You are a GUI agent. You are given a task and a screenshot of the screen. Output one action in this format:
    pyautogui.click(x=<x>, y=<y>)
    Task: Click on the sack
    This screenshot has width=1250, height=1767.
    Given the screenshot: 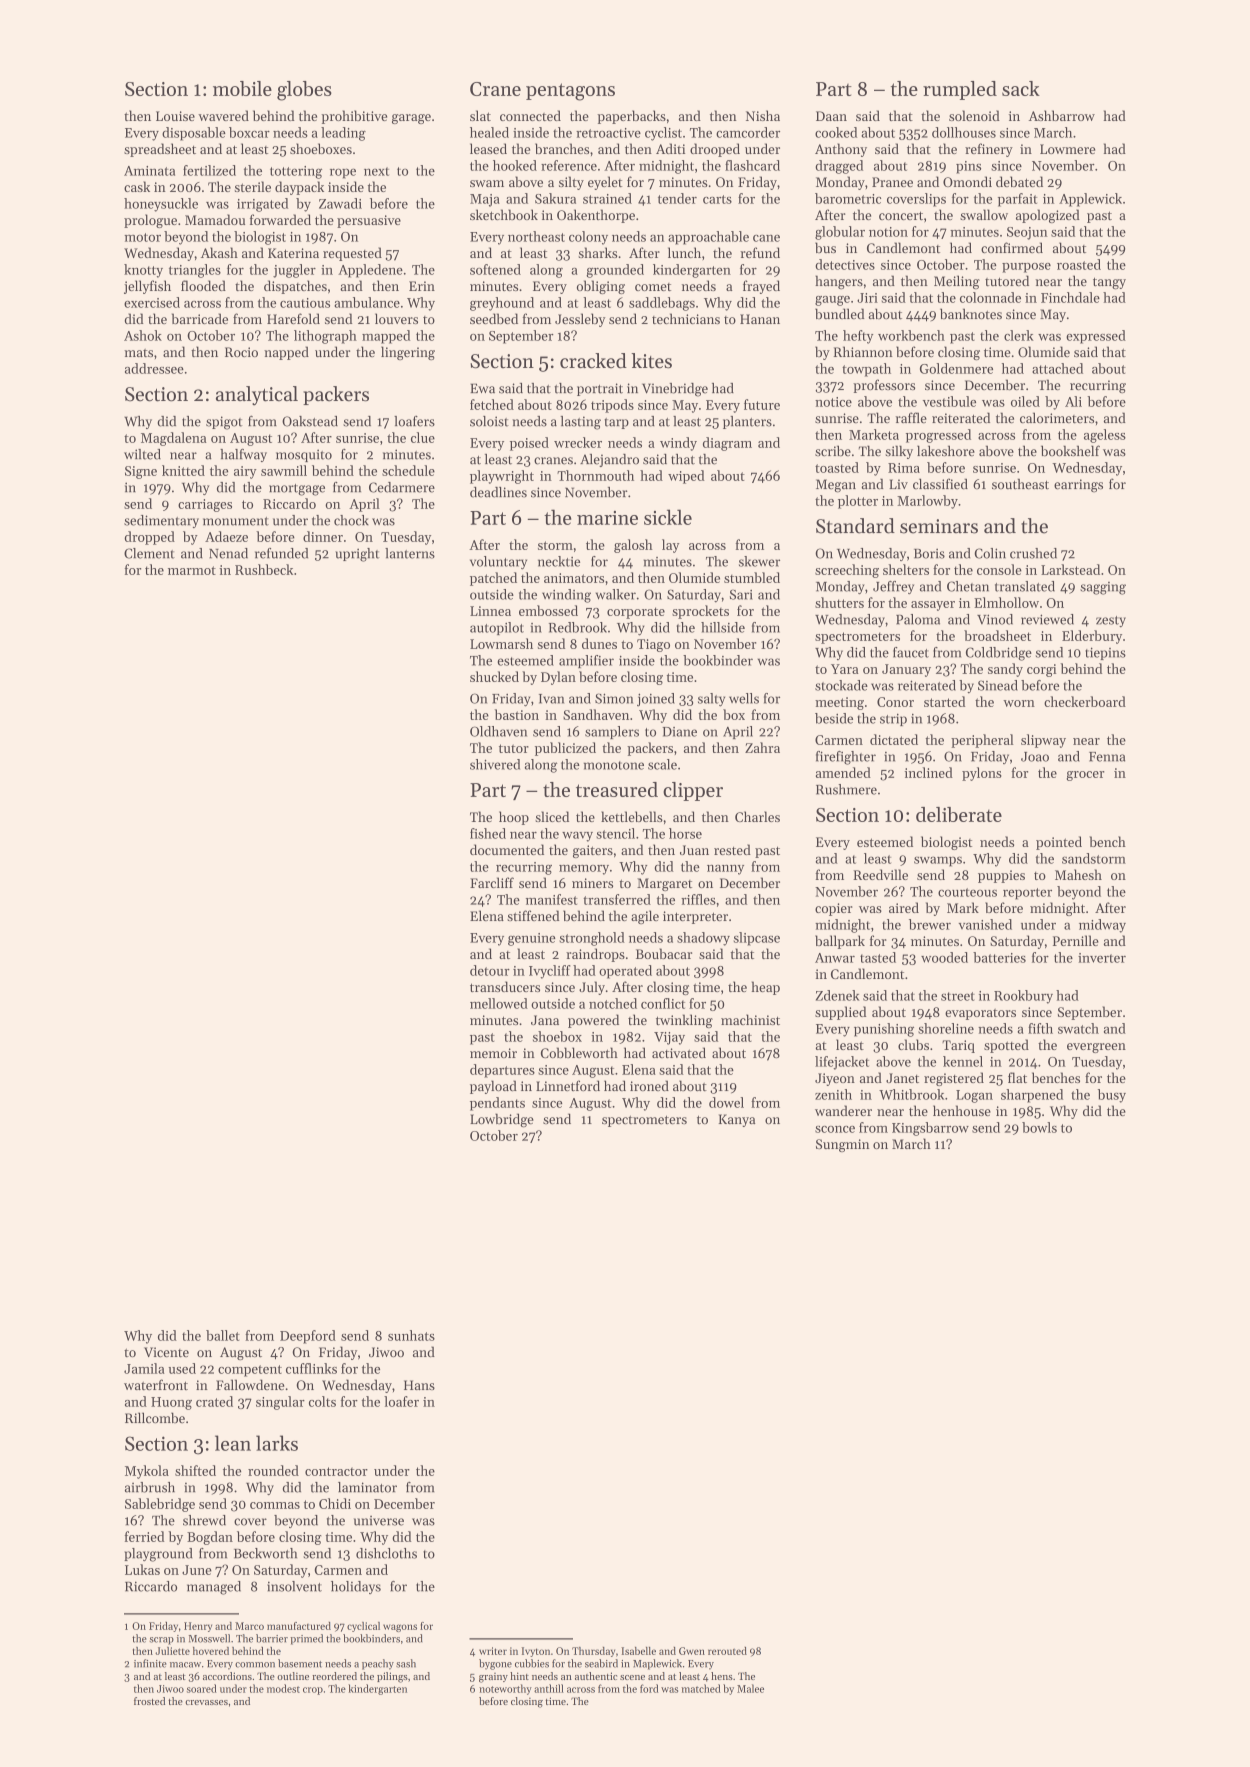 What is the action you would take?
    pyautogui.click(x=1021, y=88)
